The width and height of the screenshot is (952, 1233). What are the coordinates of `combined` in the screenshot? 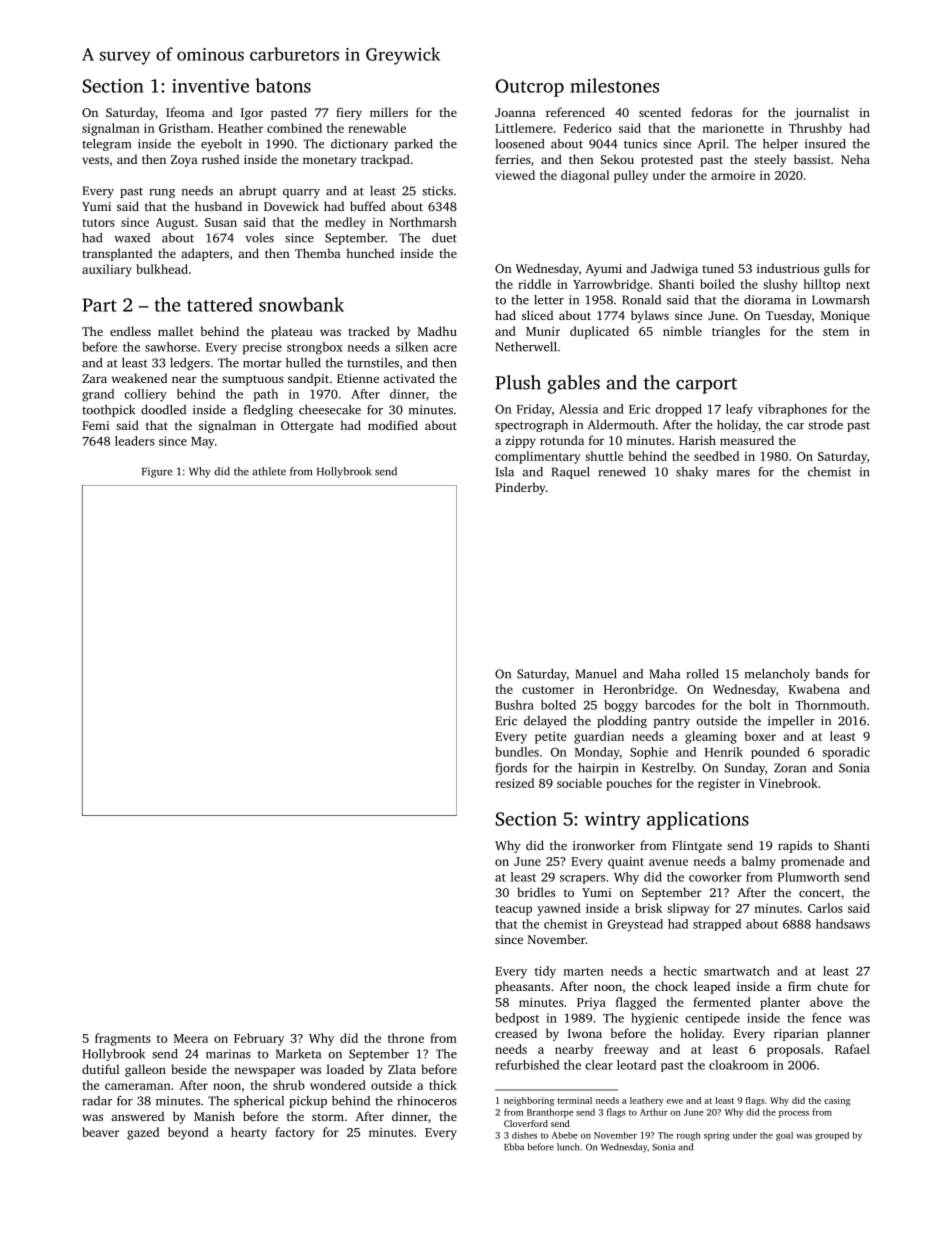 It's located at (294, 128).
